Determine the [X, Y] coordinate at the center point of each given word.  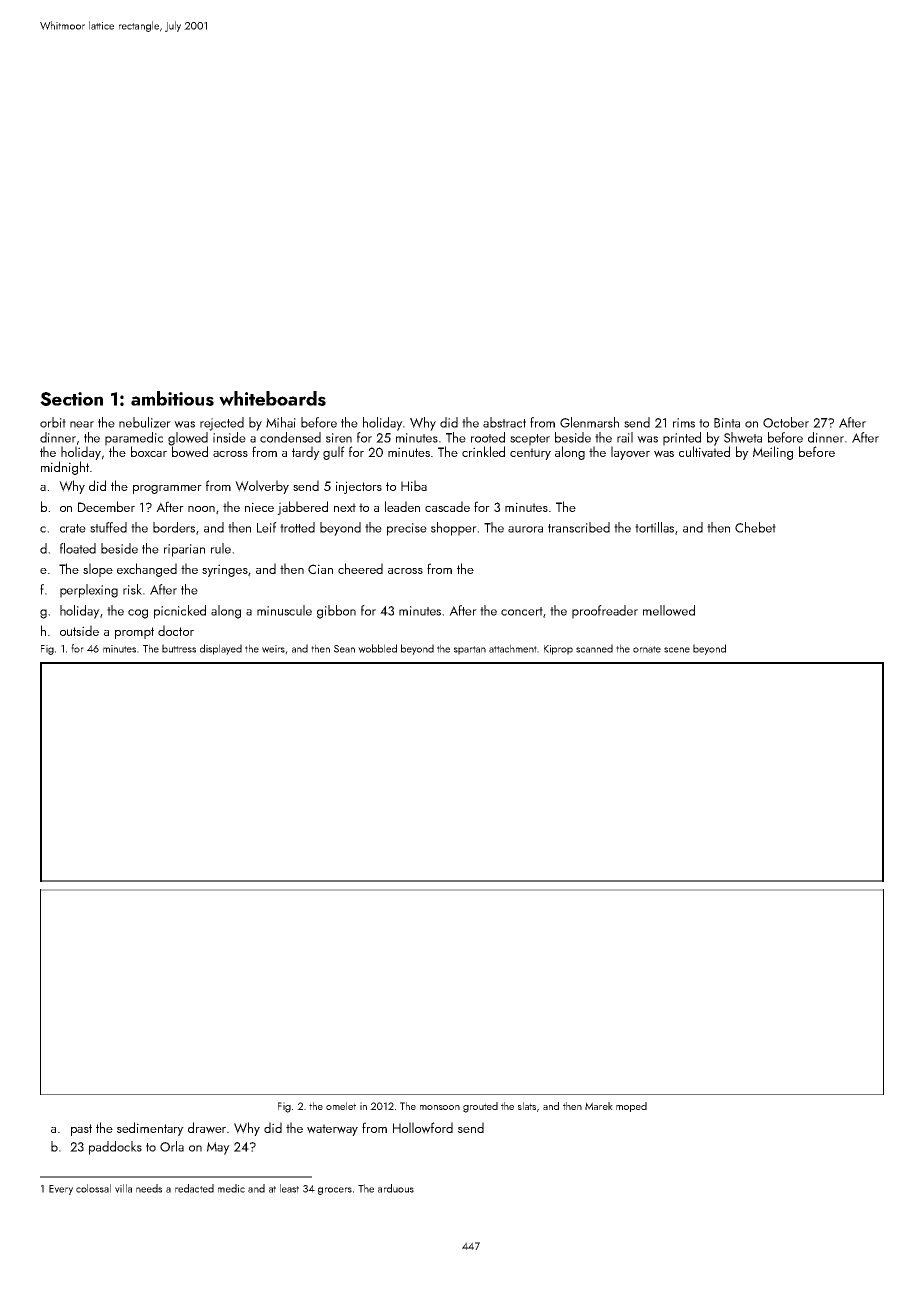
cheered [360, 568]
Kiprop [558, 650]
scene [677, 650]
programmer [167, 489]
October [786, 422]
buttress [179, 648]
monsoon [440, 1107]
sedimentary [150, 1129]
